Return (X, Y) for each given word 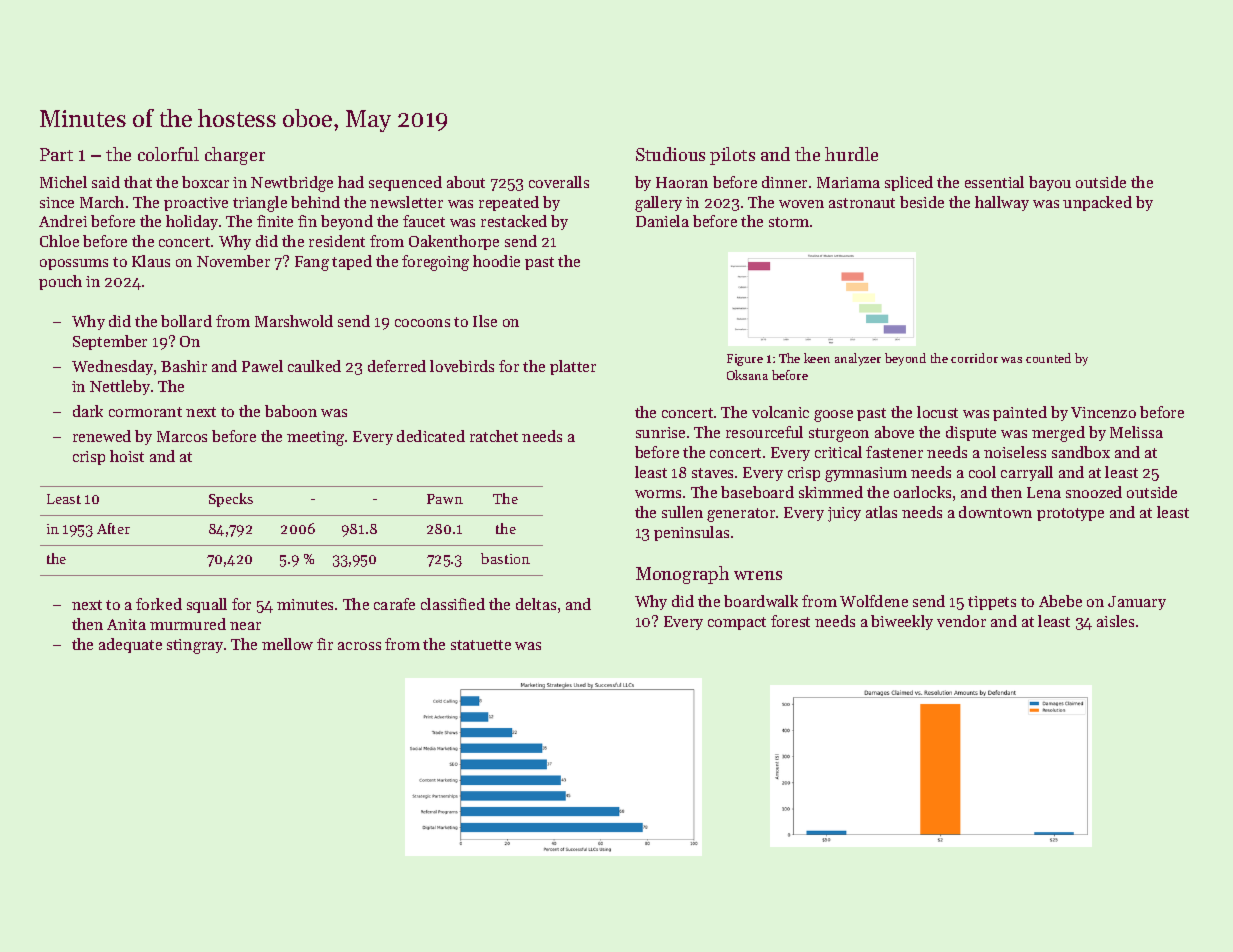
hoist (127, 456)
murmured (188, 624)
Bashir (184, 366)
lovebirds (462, 366)
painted (1020, 413)
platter (573, 367)
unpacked (1097, 203)
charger (235, 156)
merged (1058, 434)
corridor (974, 358)
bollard (186, 321)
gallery (658, 204)
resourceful (764, 432)
